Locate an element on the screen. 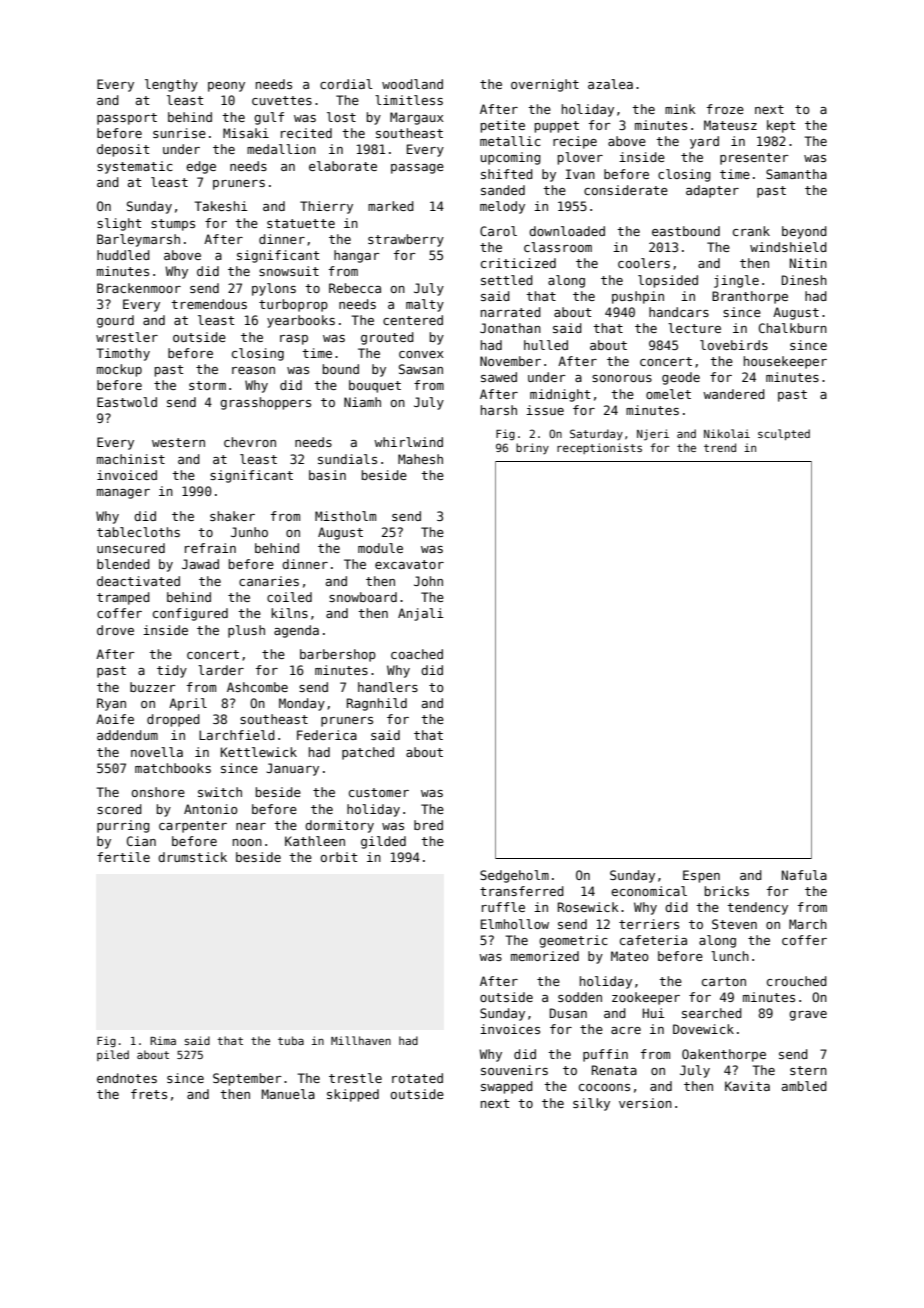  ambled is located at coordinates (804, 1086).
